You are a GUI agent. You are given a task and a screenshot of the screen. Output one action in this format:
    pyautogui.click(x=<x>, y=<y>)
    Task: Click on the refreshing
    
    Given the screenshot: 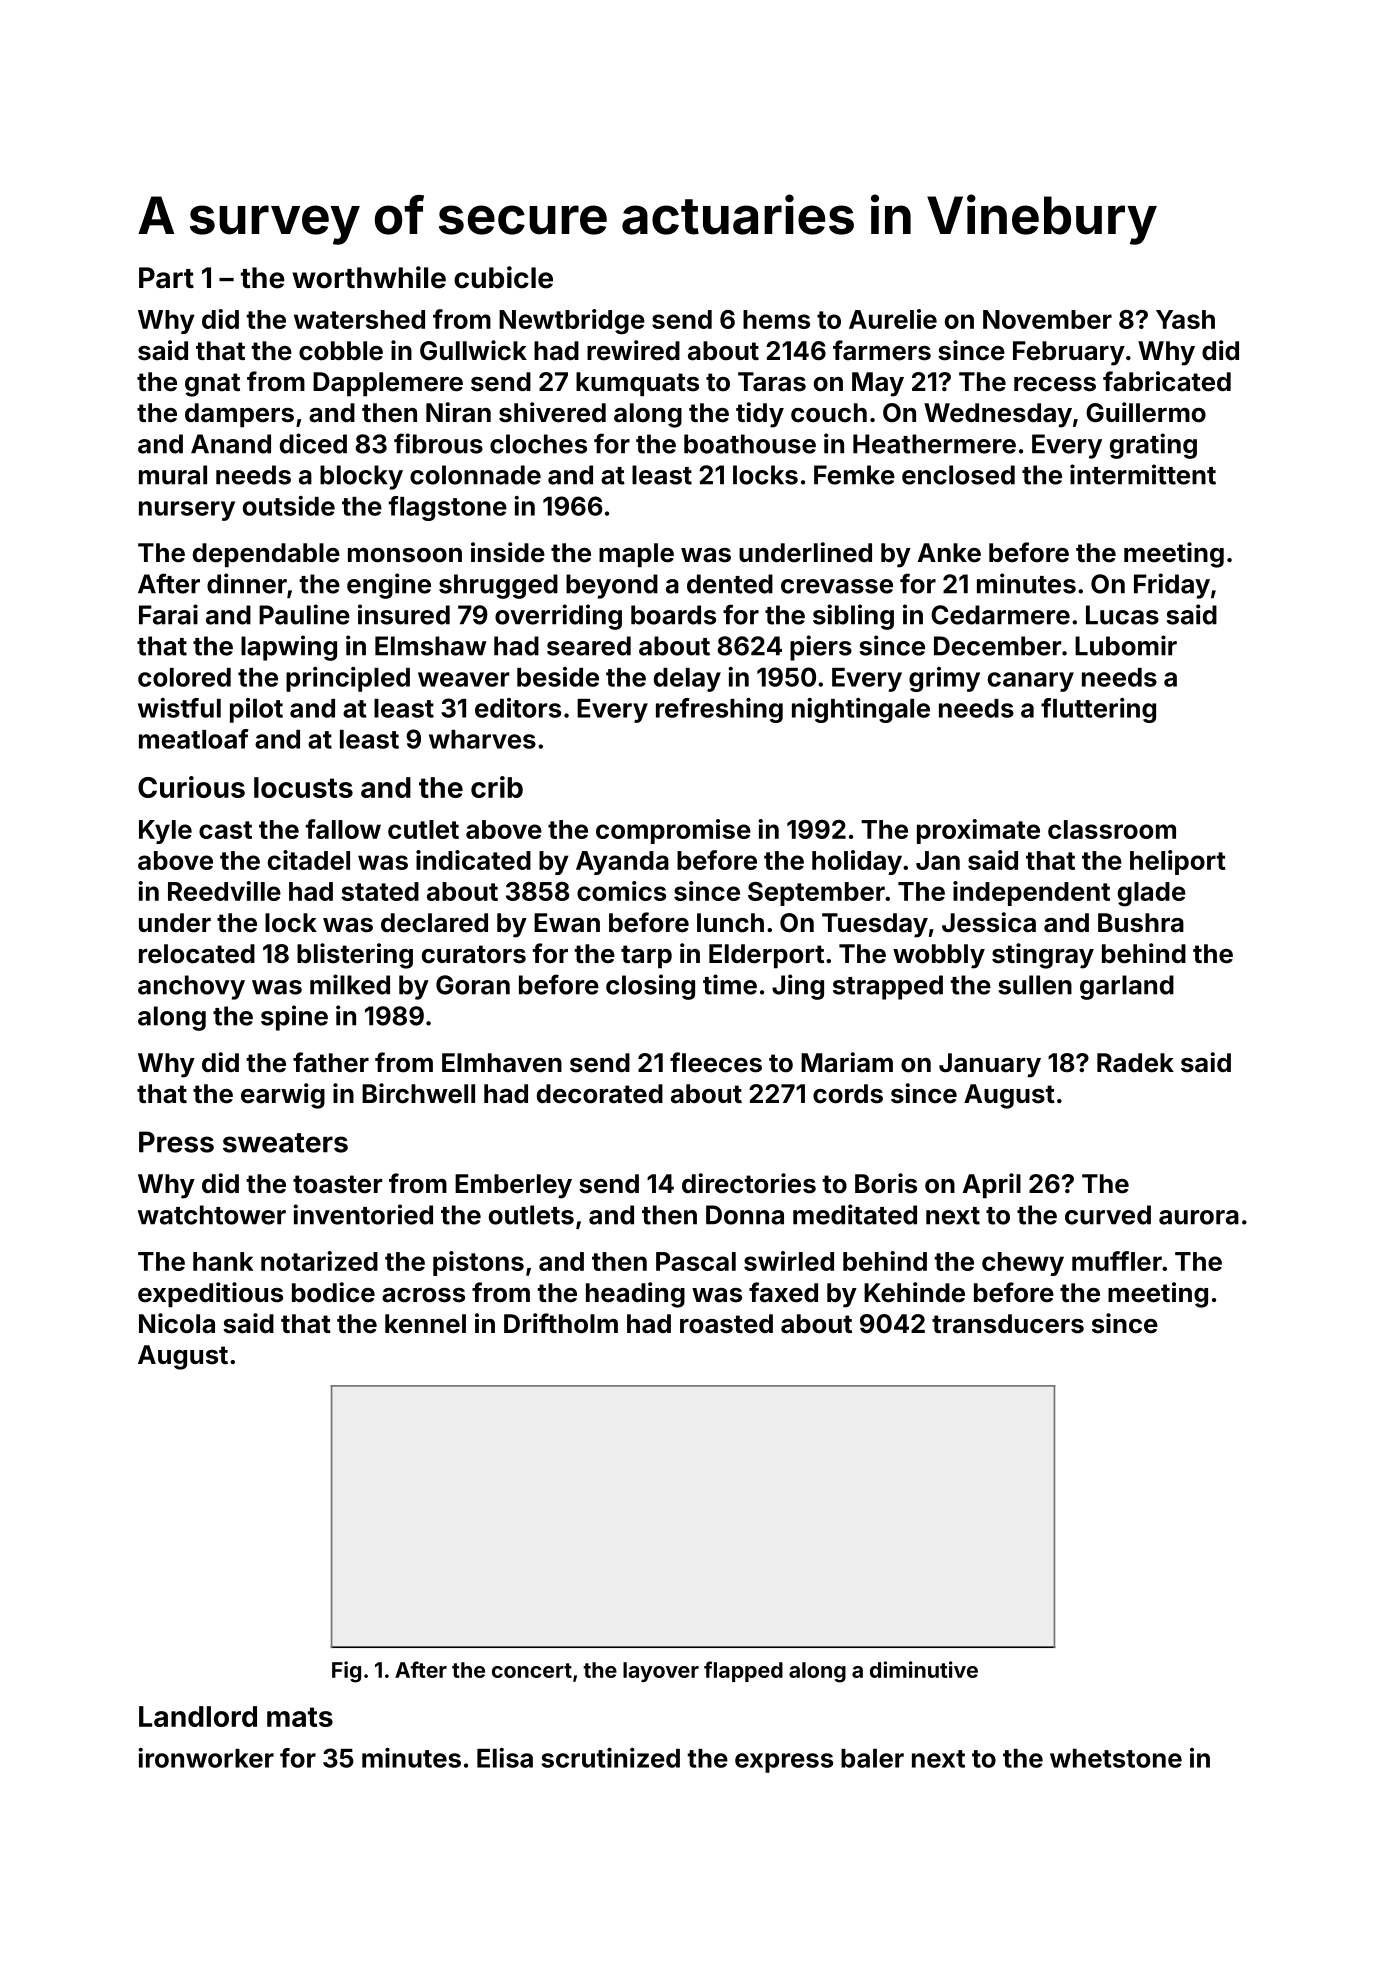 What is the action you would take?
    pyautogui.click(x=719, y=710)
